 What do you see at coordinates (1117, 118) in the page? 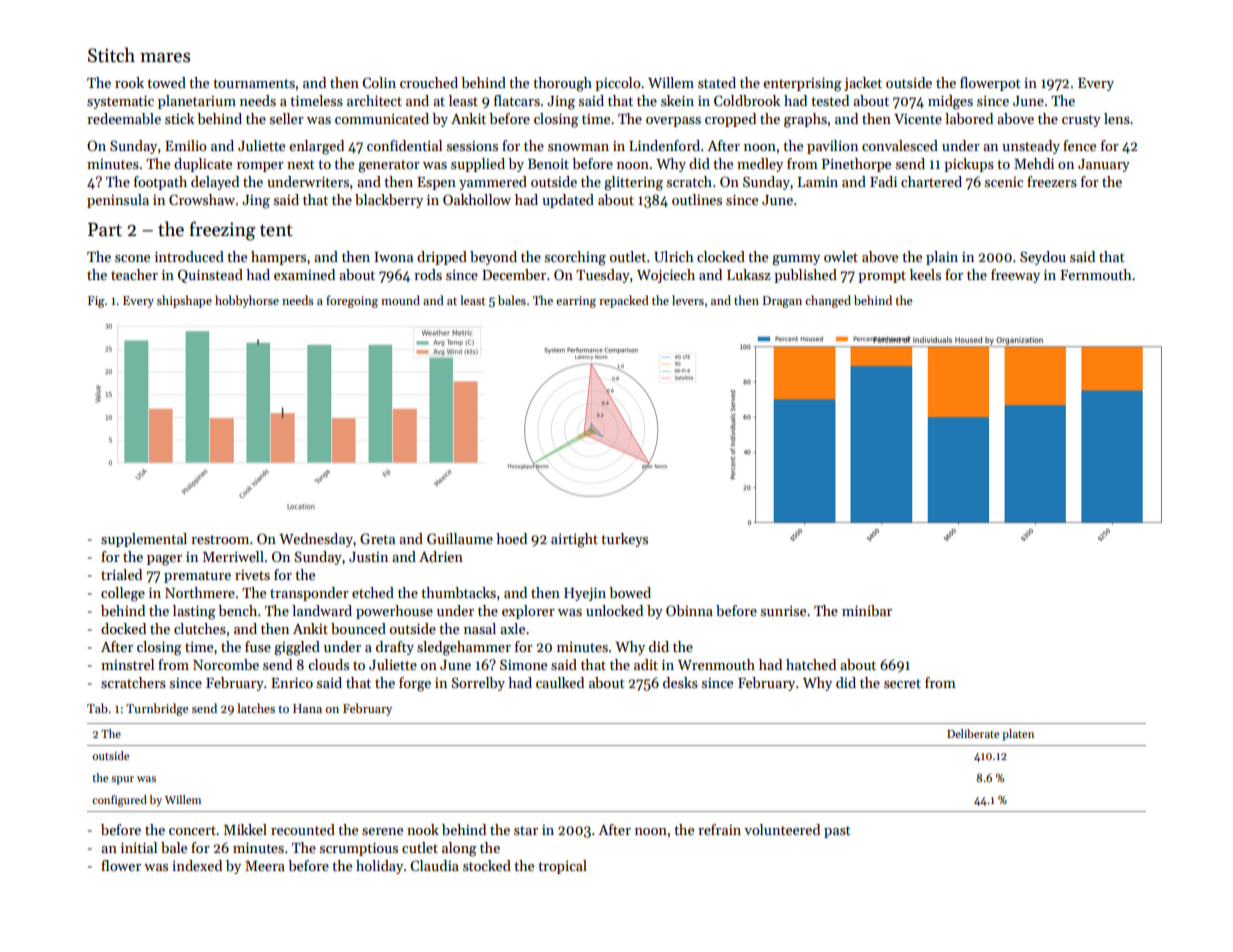
I see `lens` at bounding box center [1117, 118].
